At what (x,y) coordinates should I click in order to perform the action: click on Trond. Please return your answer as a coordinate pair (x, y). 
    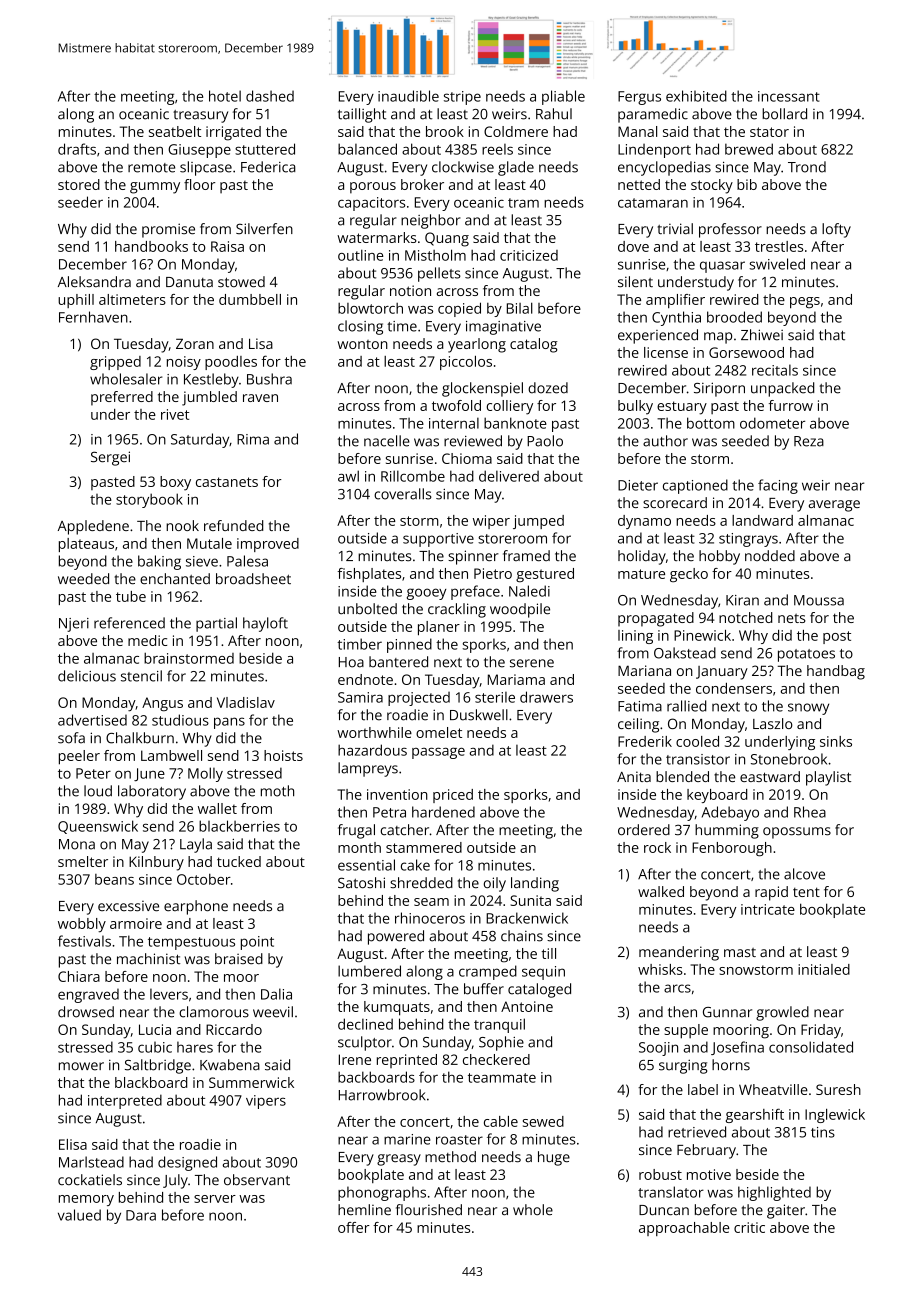
    Looking at the image, I should click on (807, 167).
